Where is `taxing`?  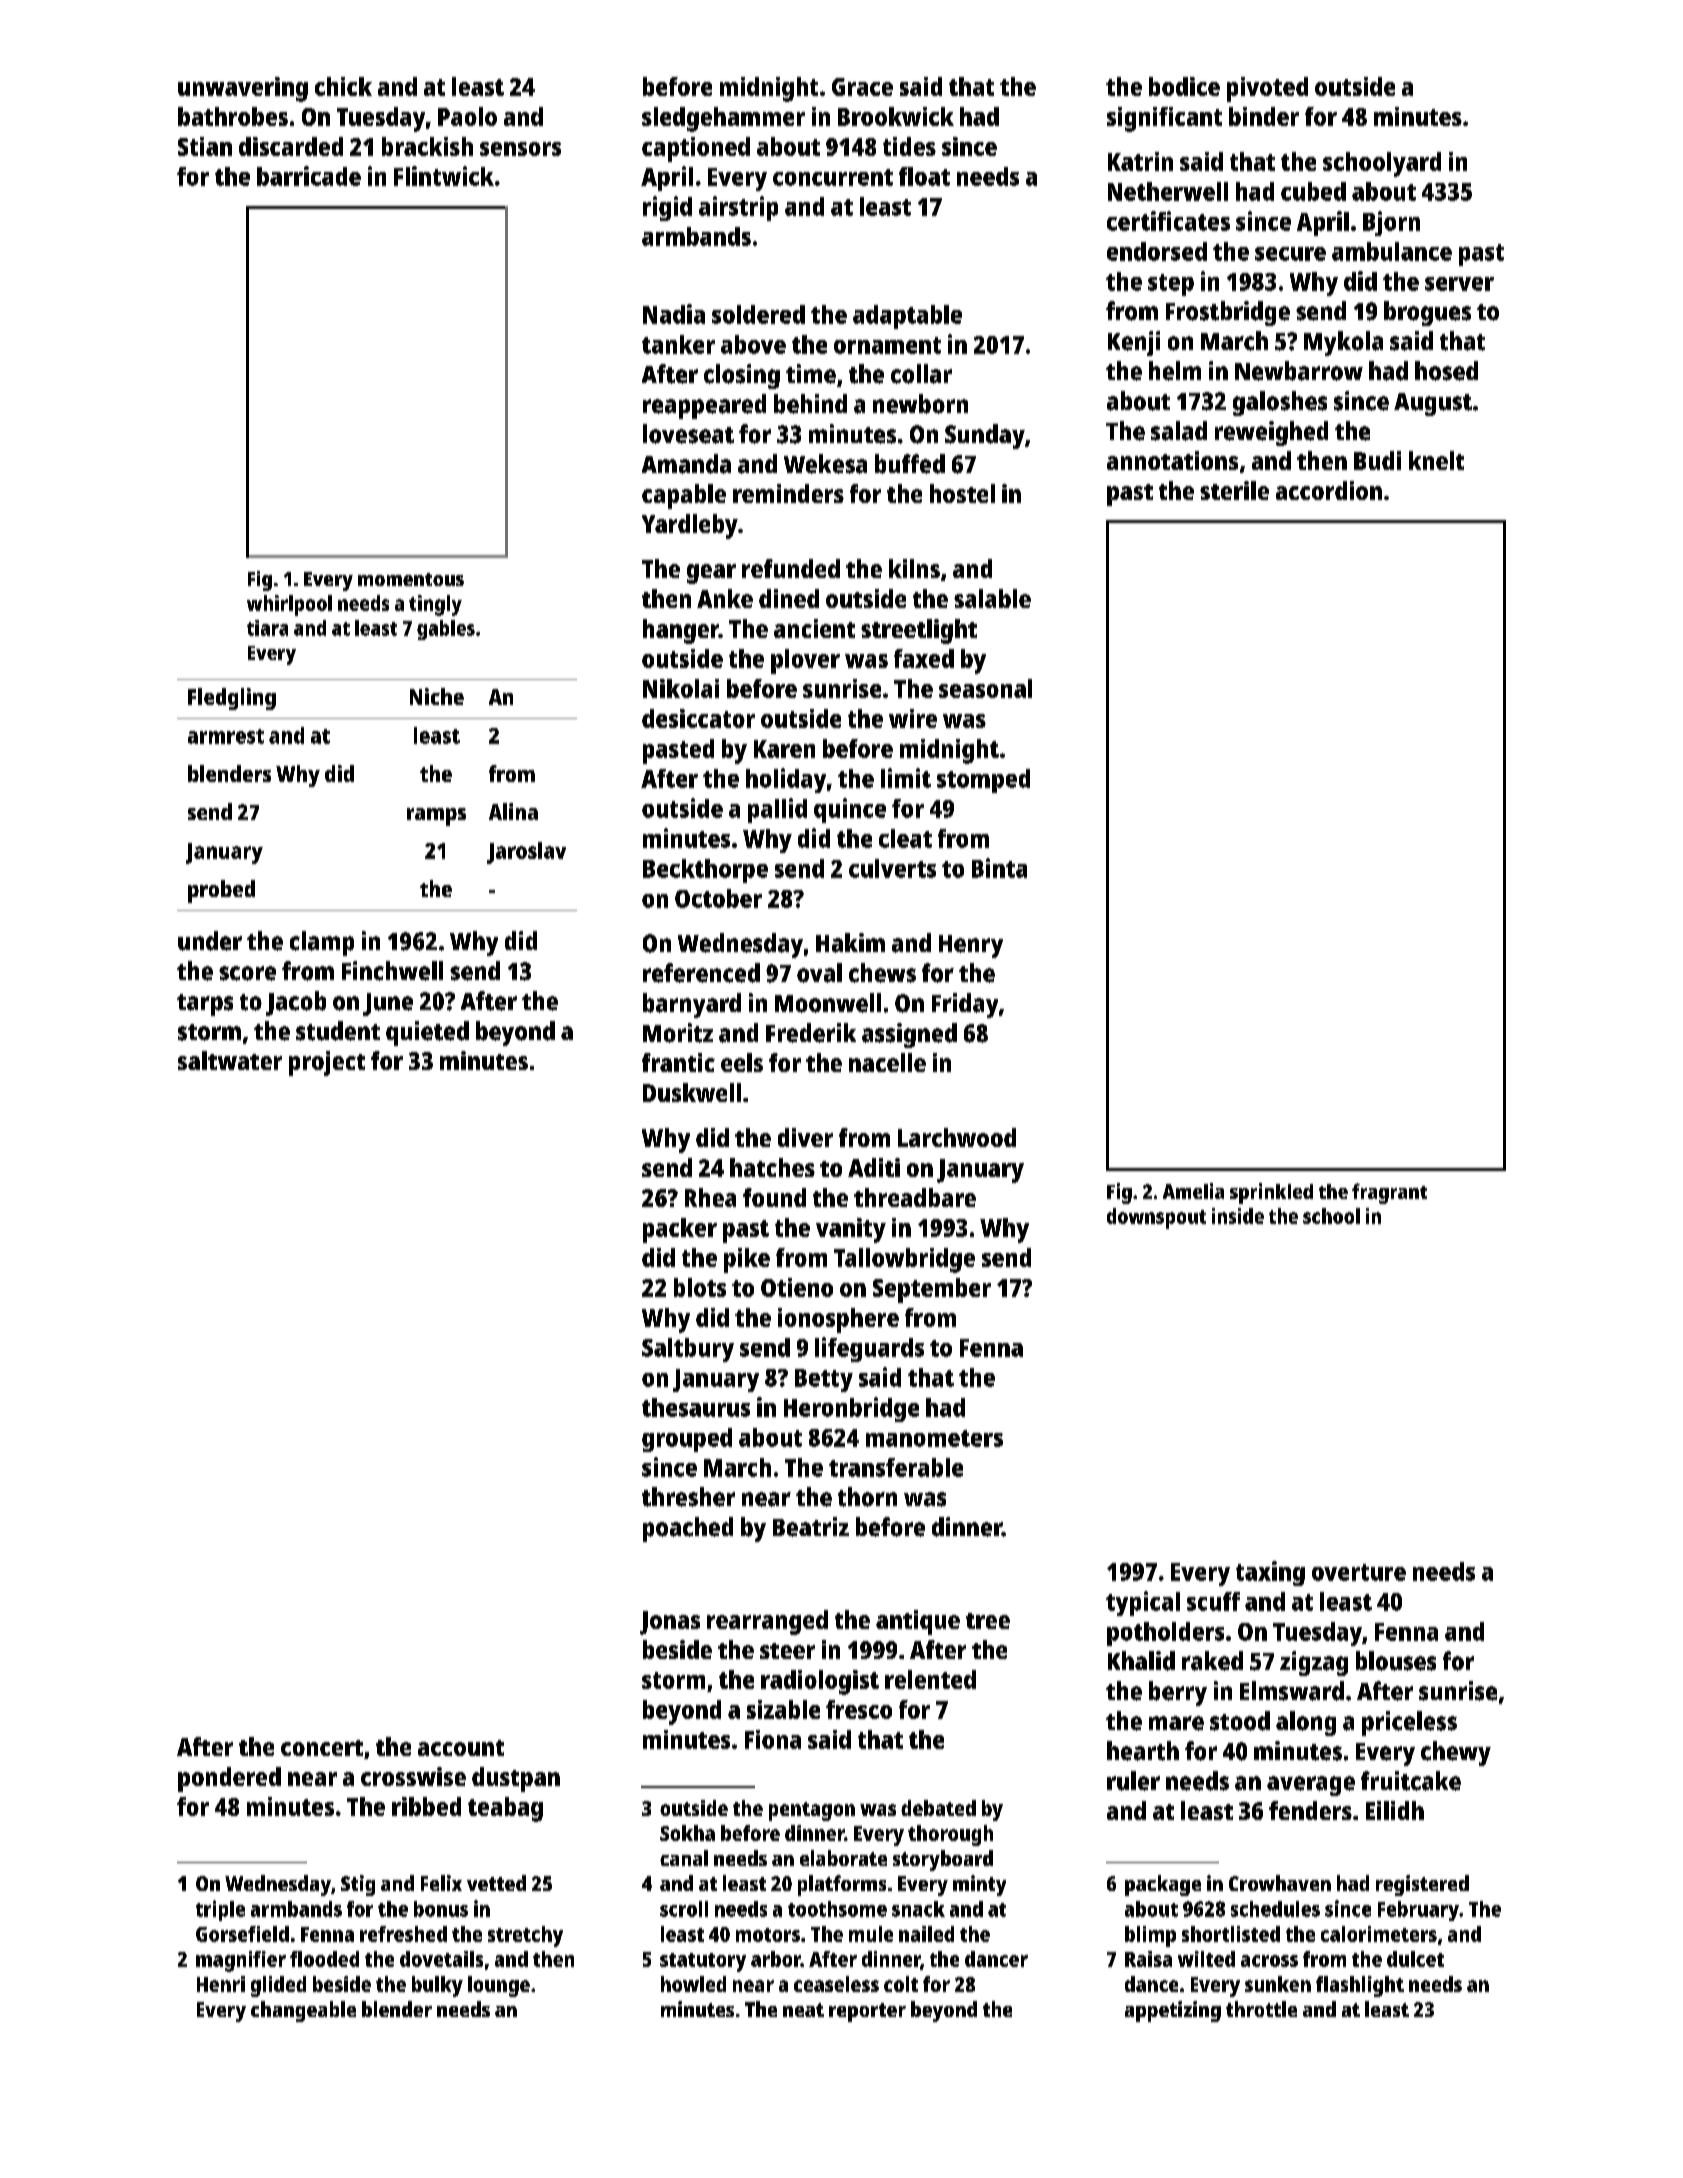
taxing is located at coordinates (1270, 1573).
